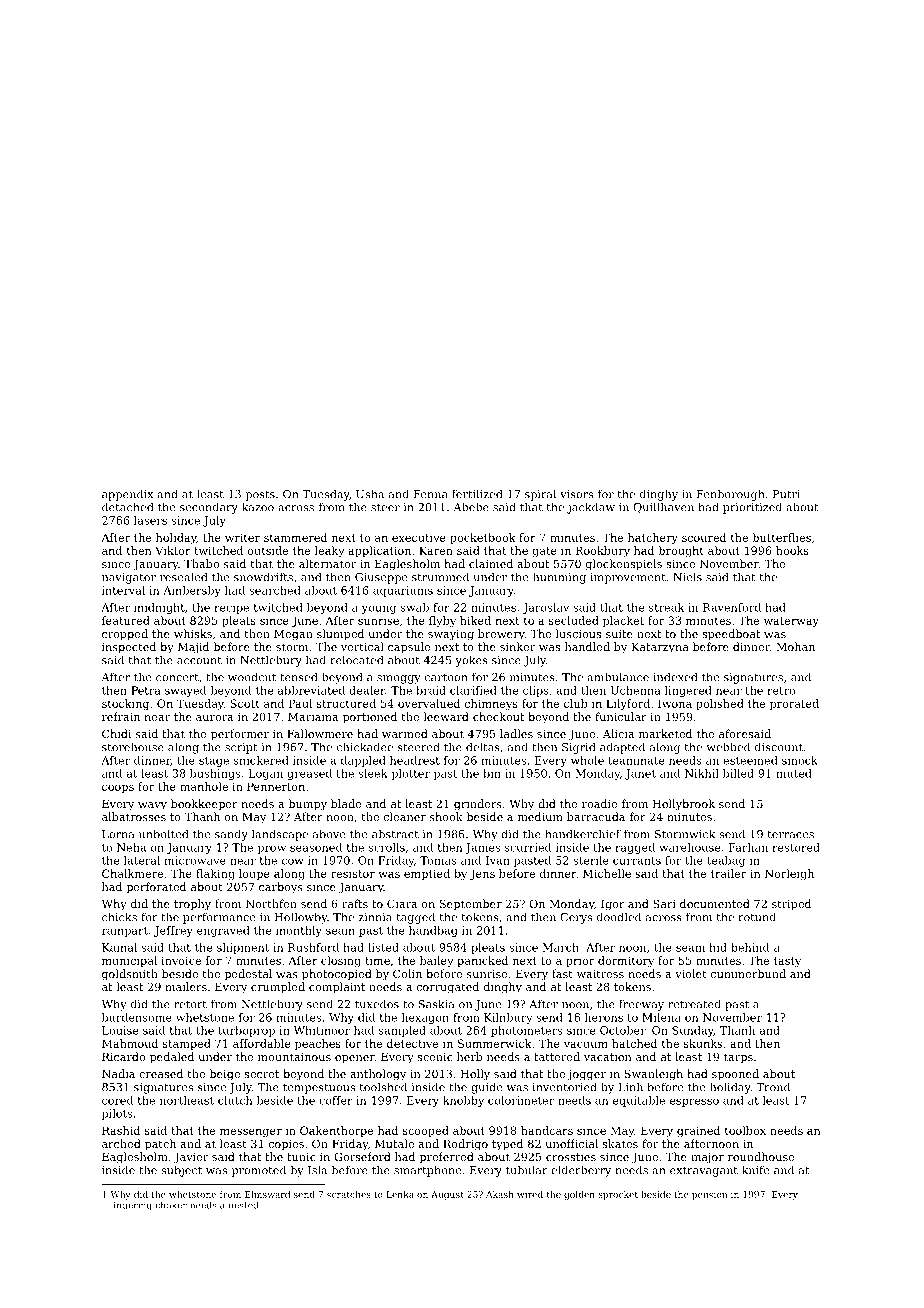 The width and height of the screenshot is (924, 1308). What do you see at coordinates (127, 495) in the screenshot?
I see `appendix` at bounding box center [127, 495].
